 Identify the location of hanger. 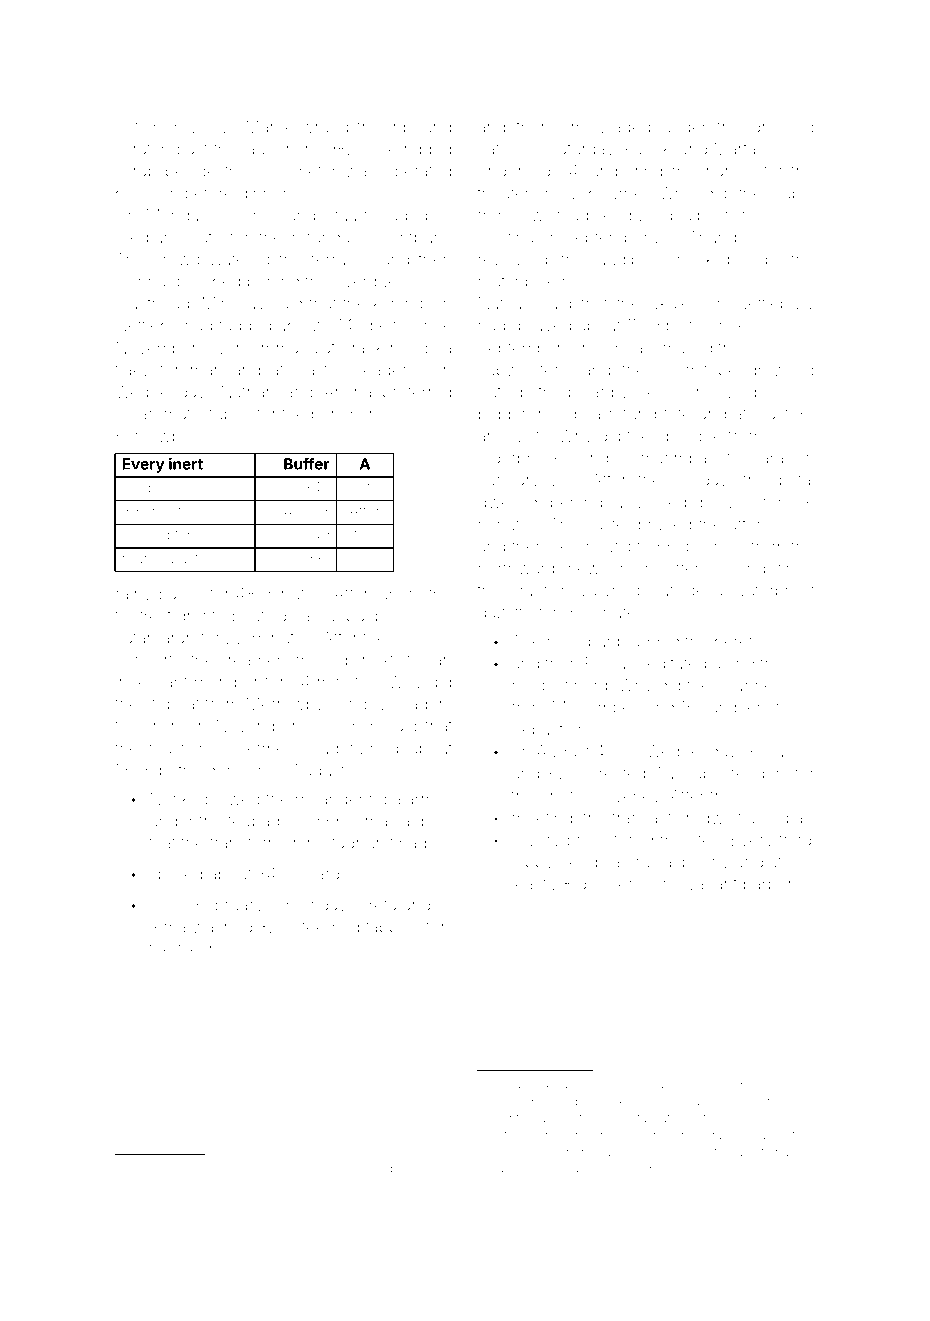
(510, 1170).
